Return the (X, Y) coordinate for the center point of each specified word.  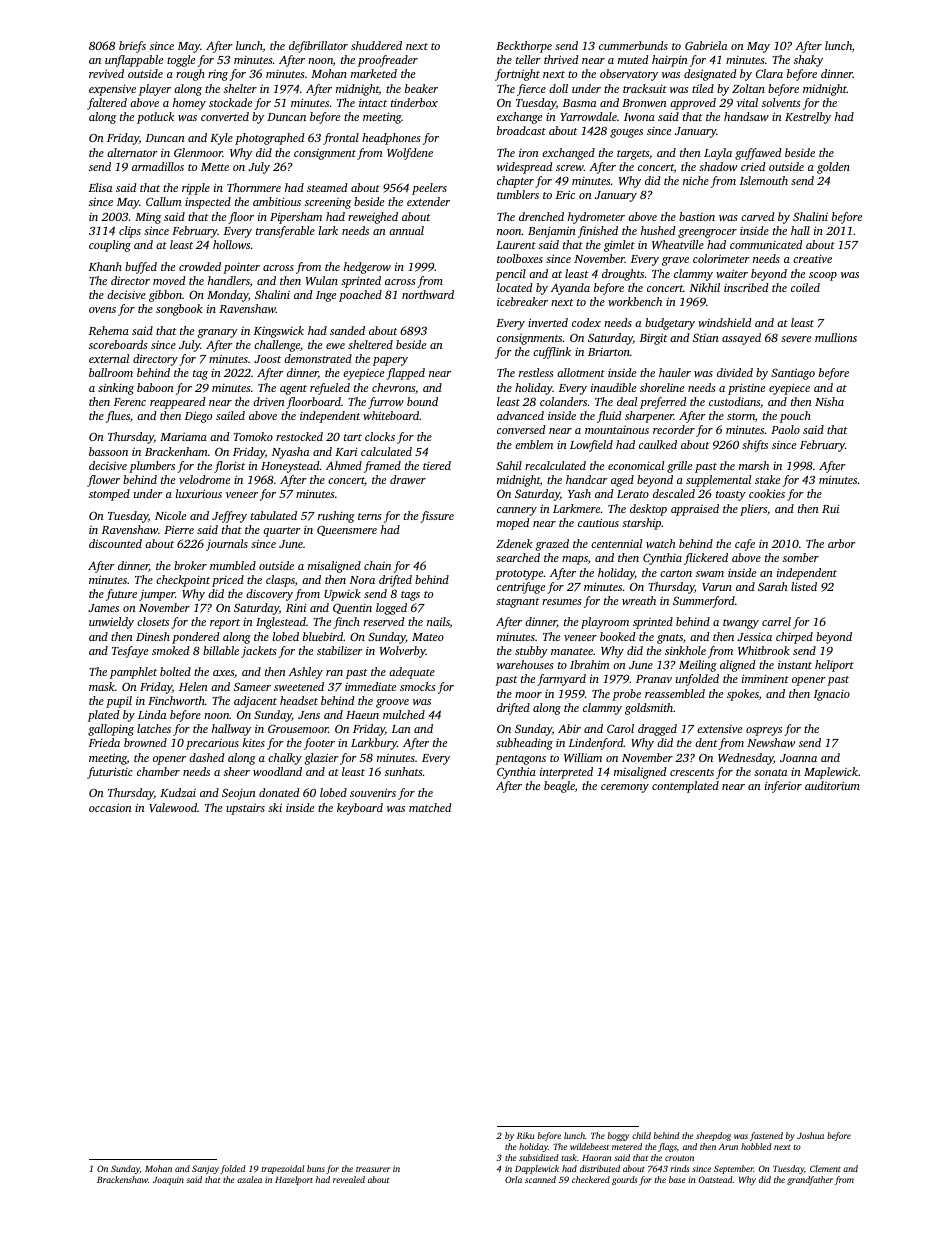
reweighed (373, 218)
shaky (808, 61)
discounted (115, 543)
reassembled (675, 693)
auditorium (832, 785)
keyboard (360, 809)
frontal (341, 139)
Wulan (322, 280)
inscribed (746, 287)
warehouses (525, 664)
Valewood (173, 807)
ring (218, 75)
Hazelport (294, 1180)
